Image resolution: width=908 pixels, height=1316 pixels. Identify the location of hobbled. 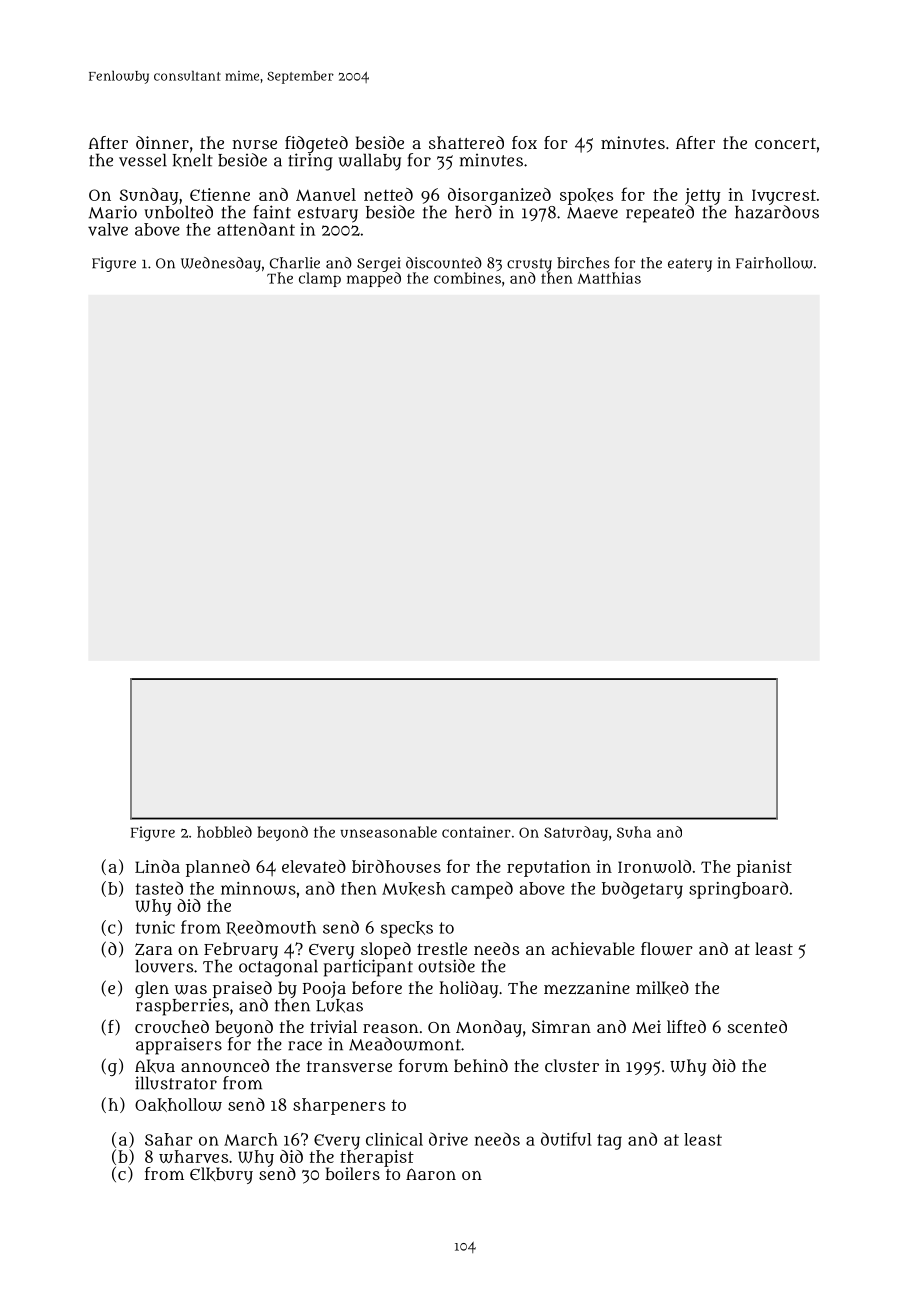
(224, 832).
